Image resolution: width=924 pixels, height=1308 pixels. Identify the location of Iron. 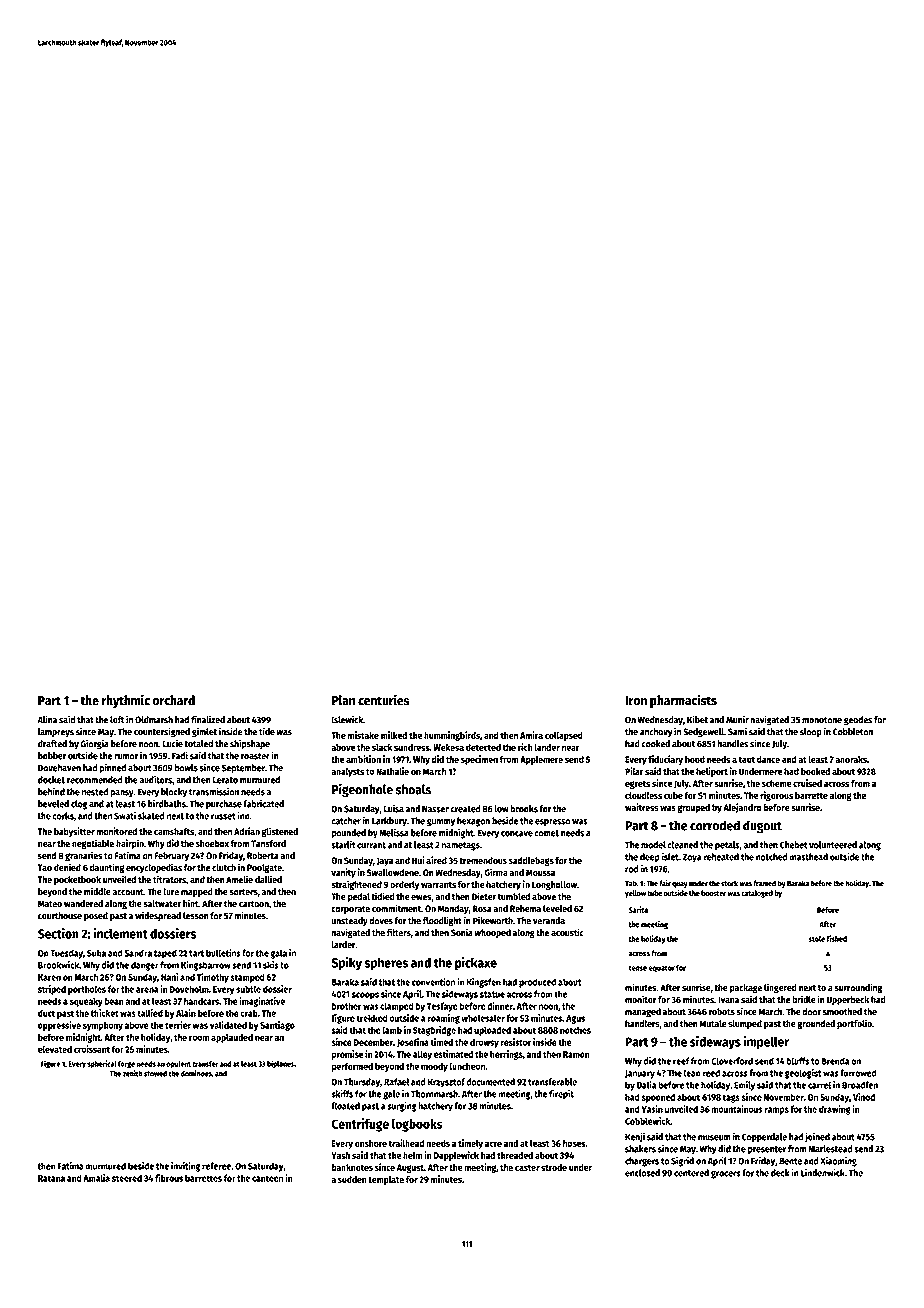
(636, 701).
